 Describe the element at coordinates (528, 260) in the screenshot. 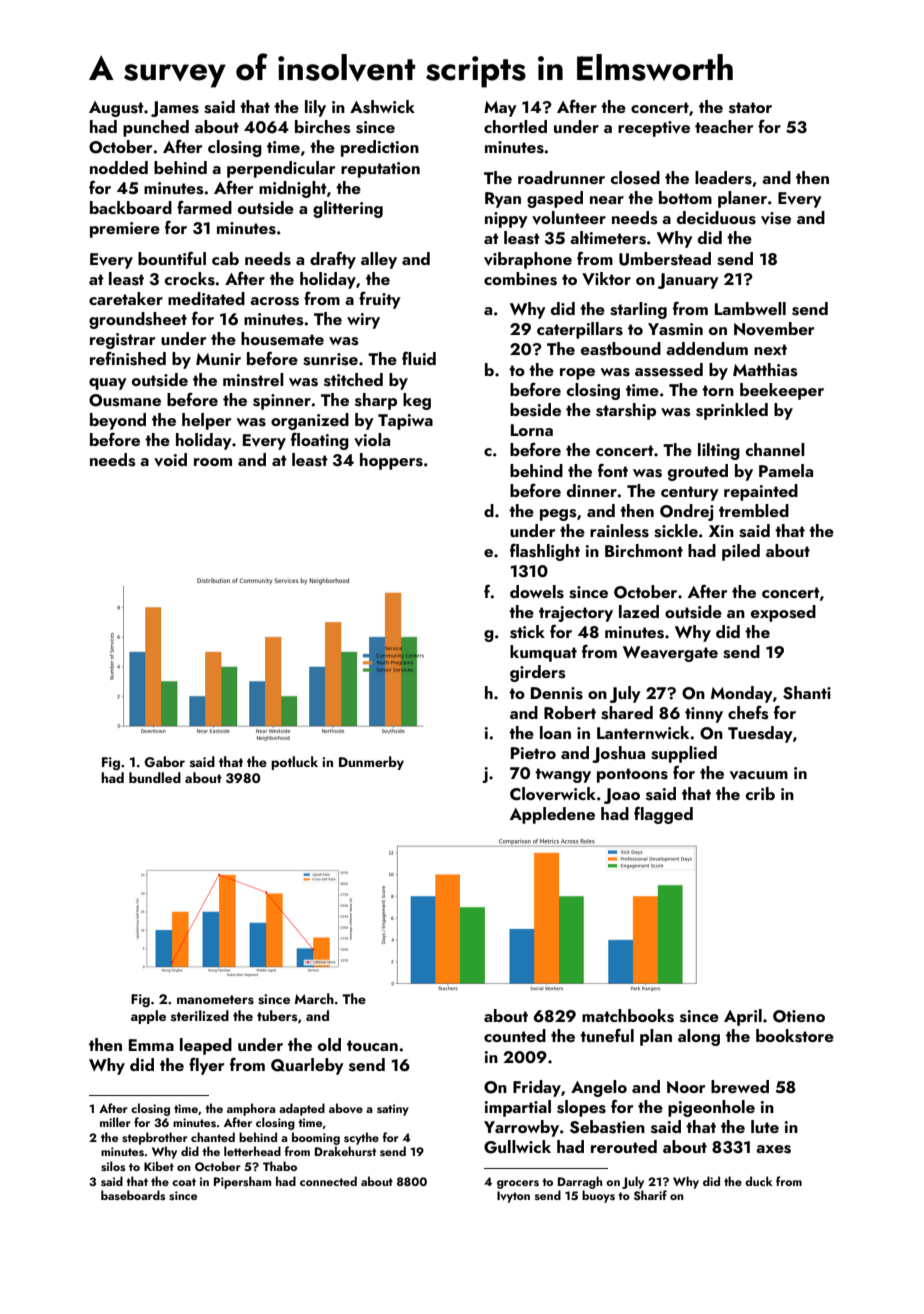

I see `vibraphone` at that location.
